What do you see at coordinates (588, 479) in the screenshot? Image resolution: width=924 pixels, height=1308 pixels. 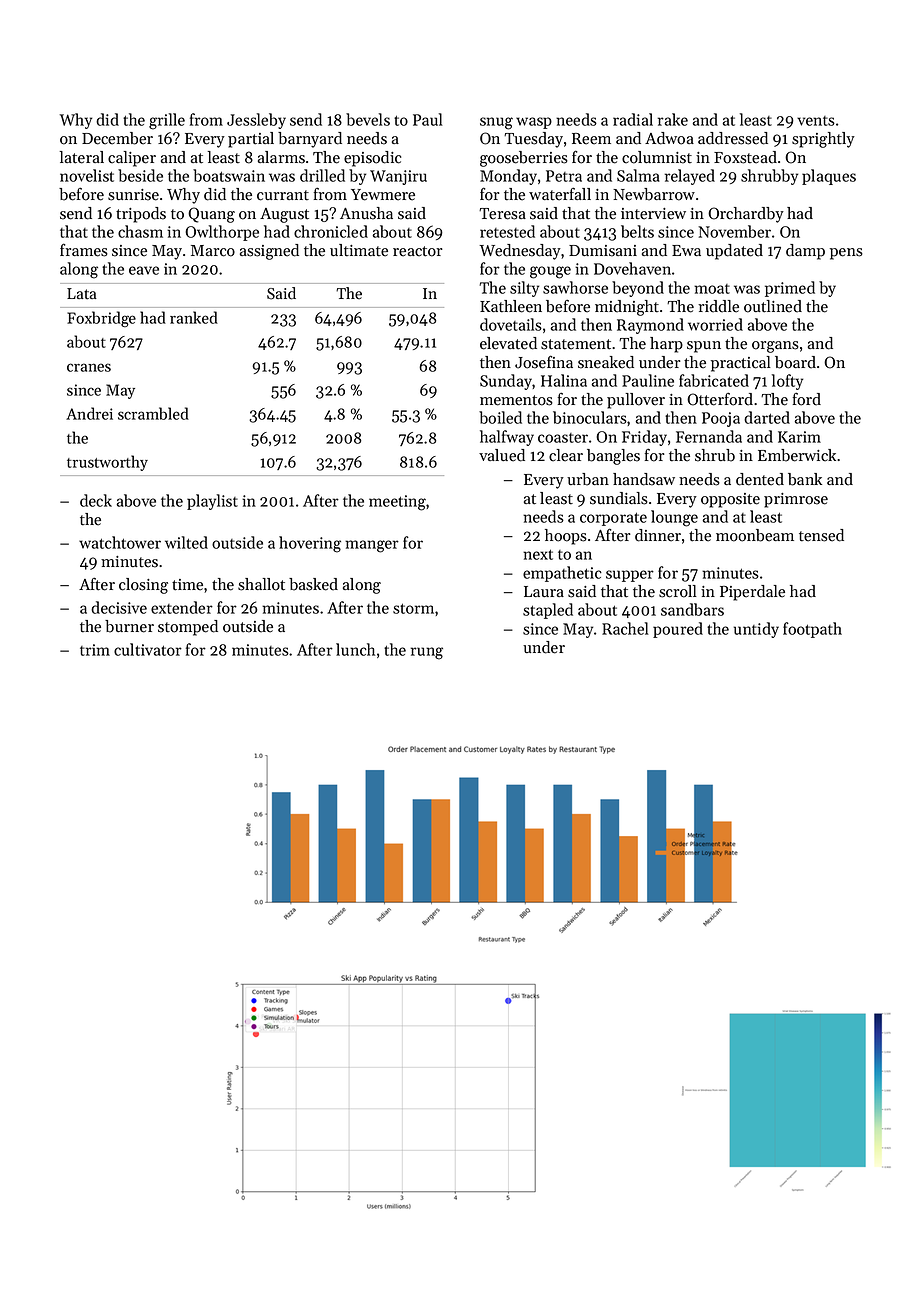 I see `urban` at bounding box center [588, 479].
